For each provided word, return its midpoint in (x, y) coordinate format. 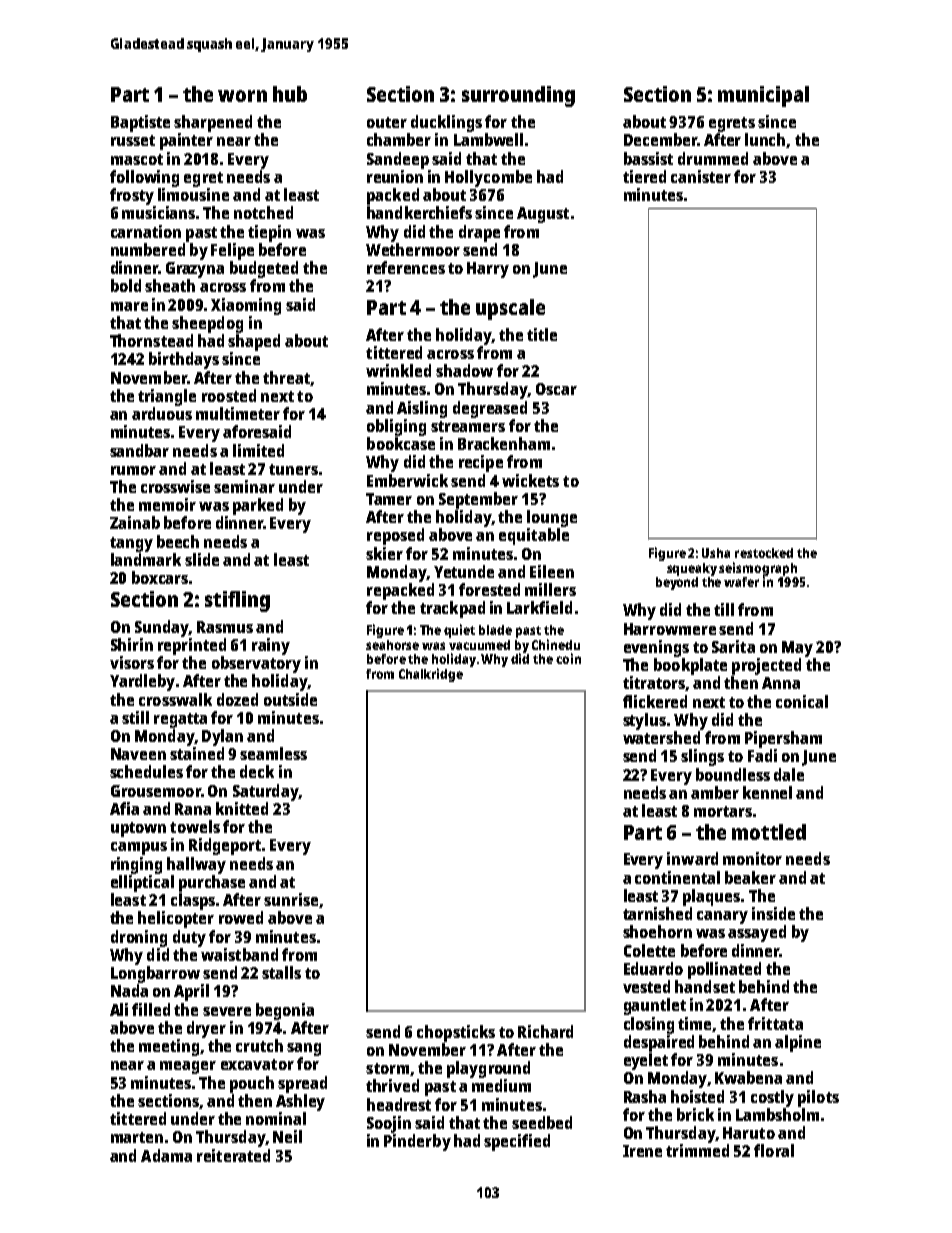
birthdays (184, 360)
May (797, 649)
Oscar (556, 389)
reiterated (233, 1155)
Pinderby (417, 1142)
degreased (490, 409)
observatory (256, 664)
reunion (395, 176)
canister (701, 176)
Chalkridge (431, 675)
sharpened (213, 123)
